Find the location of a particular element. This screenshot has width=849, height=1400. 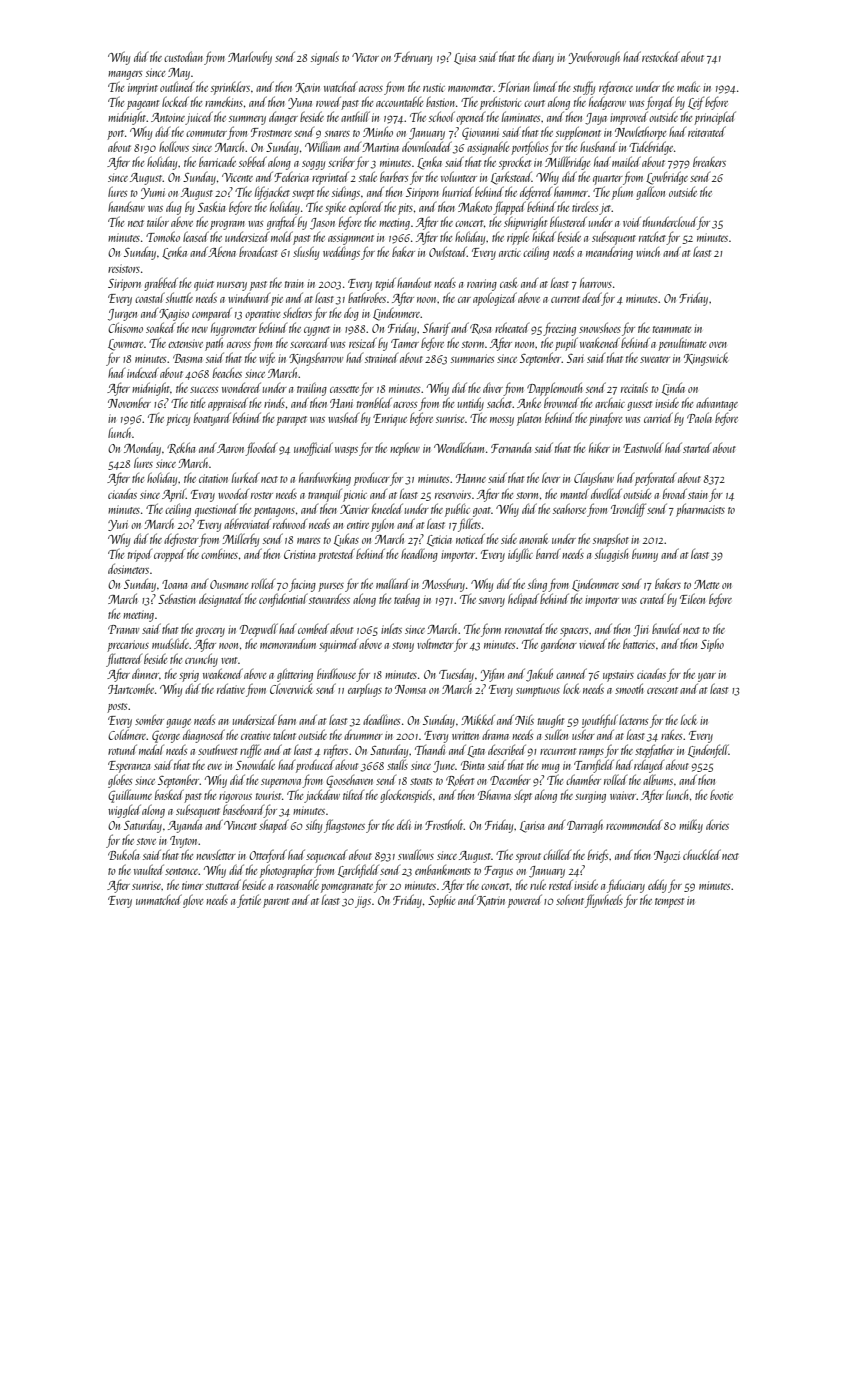

sprig is located at coordinates (189, 676).
